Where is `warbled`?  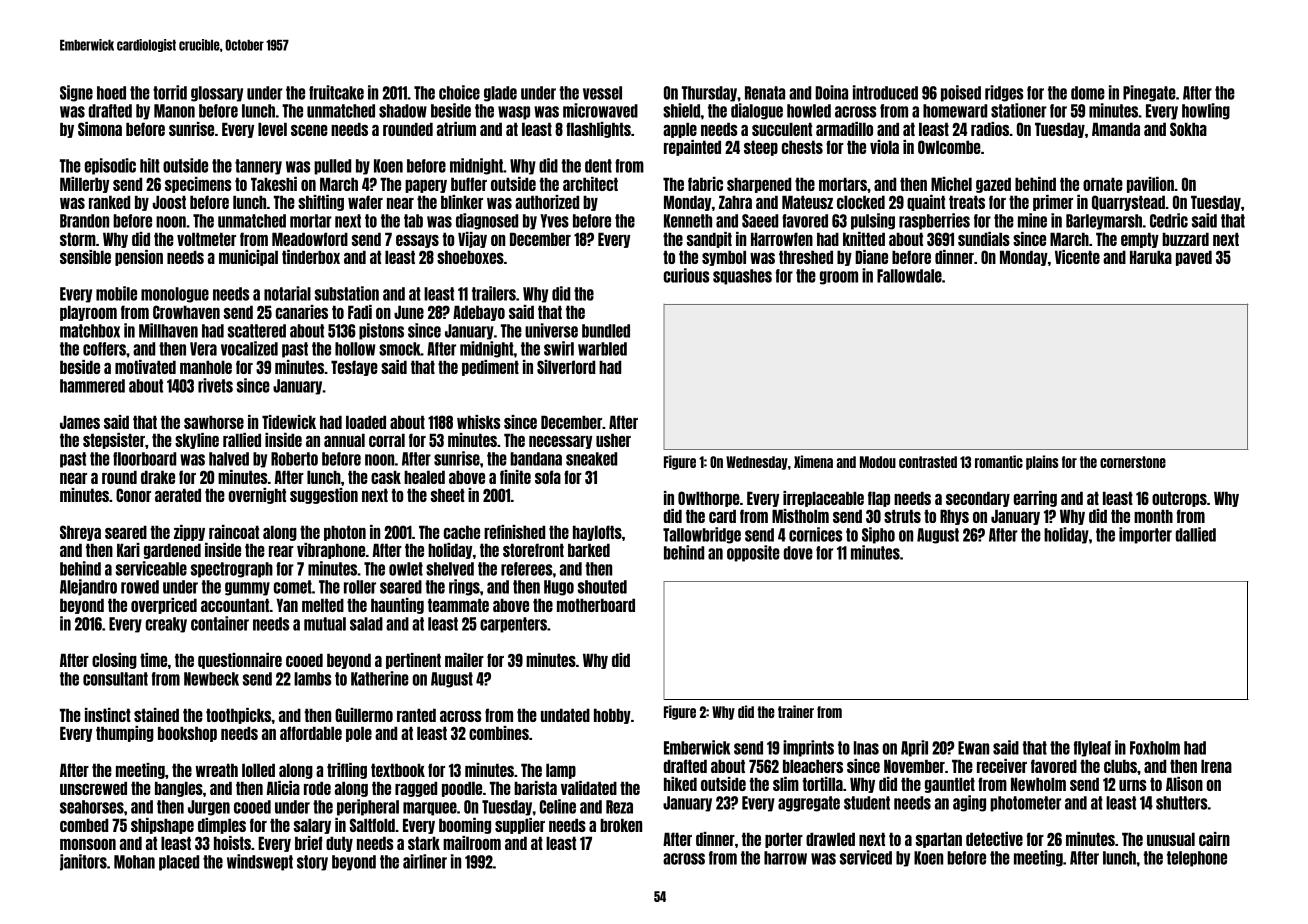
warbled is located at coordinates (602, 349).
